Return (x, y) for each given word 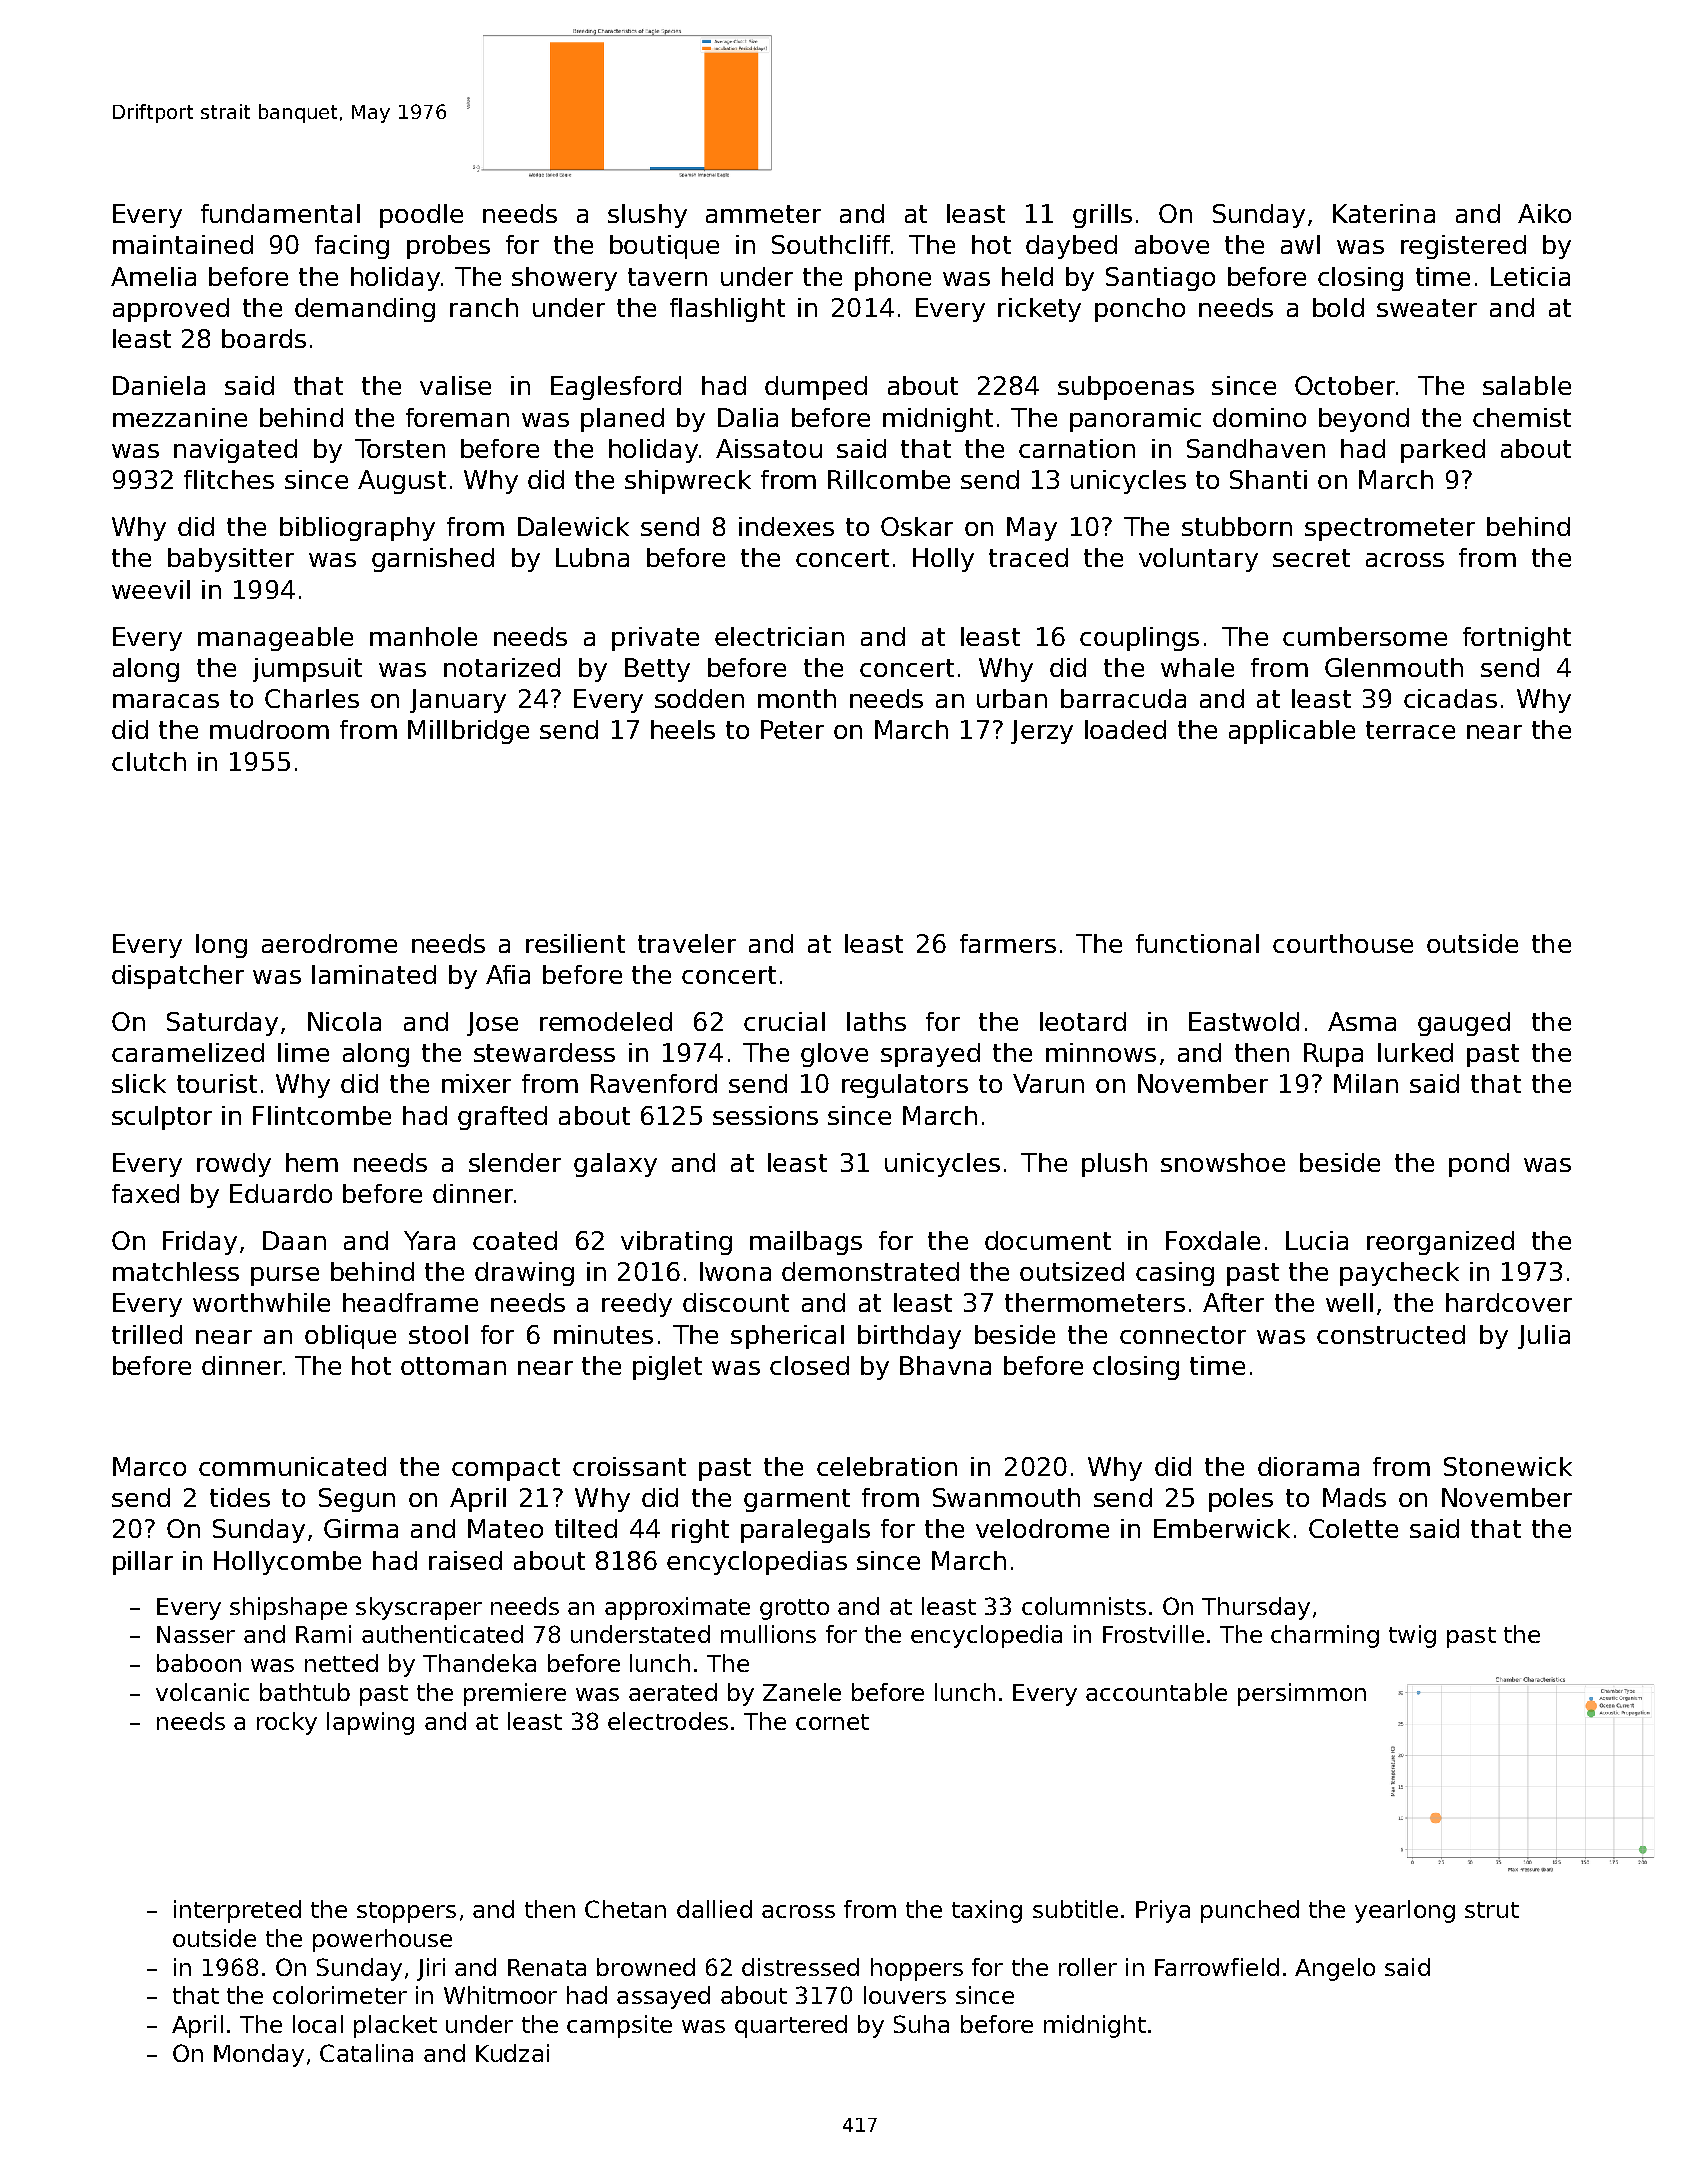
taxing (987, 1911)
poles (1241, 1500)
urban (1012, 698)
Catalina (366, 2053)
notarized (502, 667)
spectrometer (1390, 529)
